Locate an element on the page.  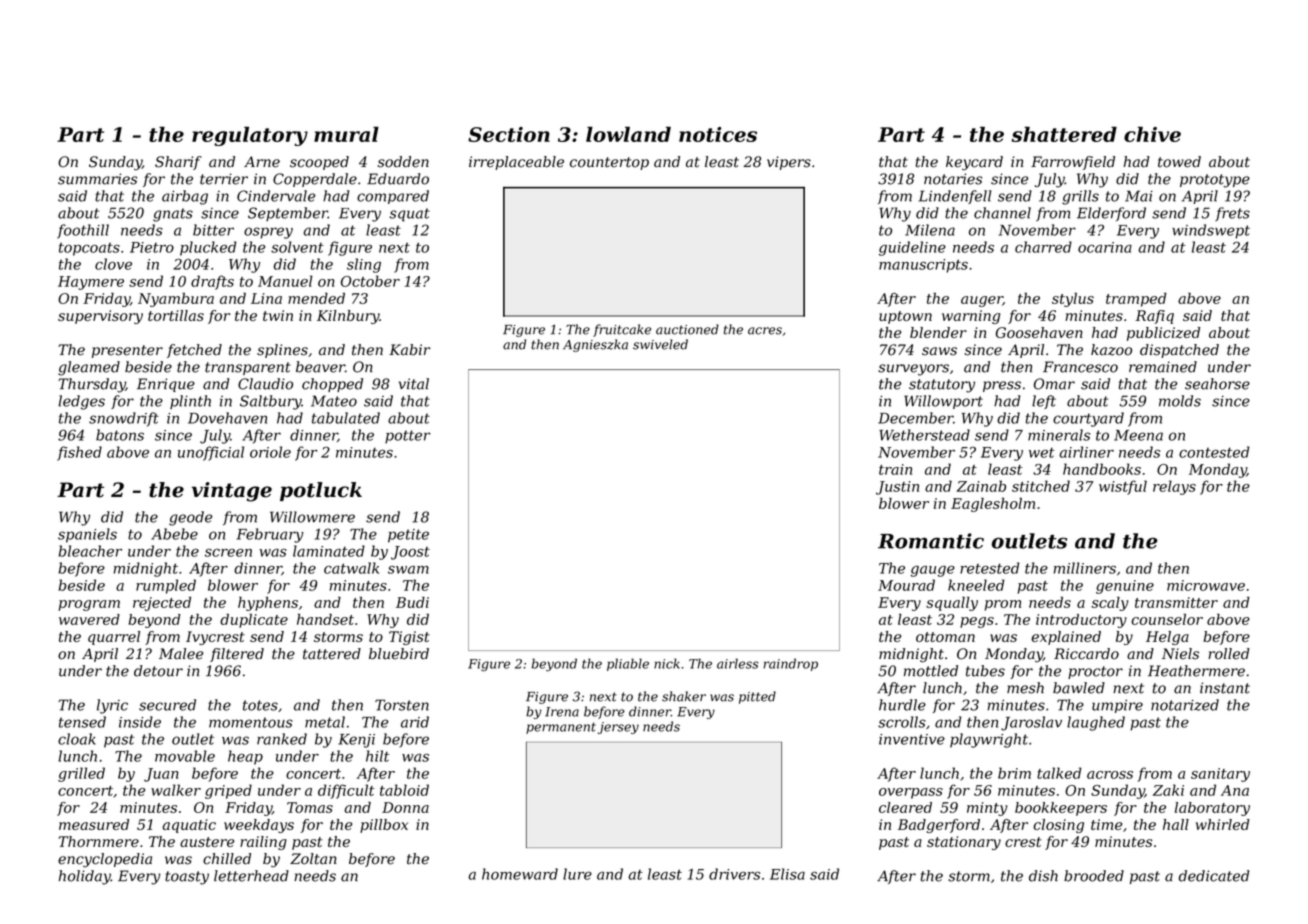
walker is located at coordinates (176, 790).
